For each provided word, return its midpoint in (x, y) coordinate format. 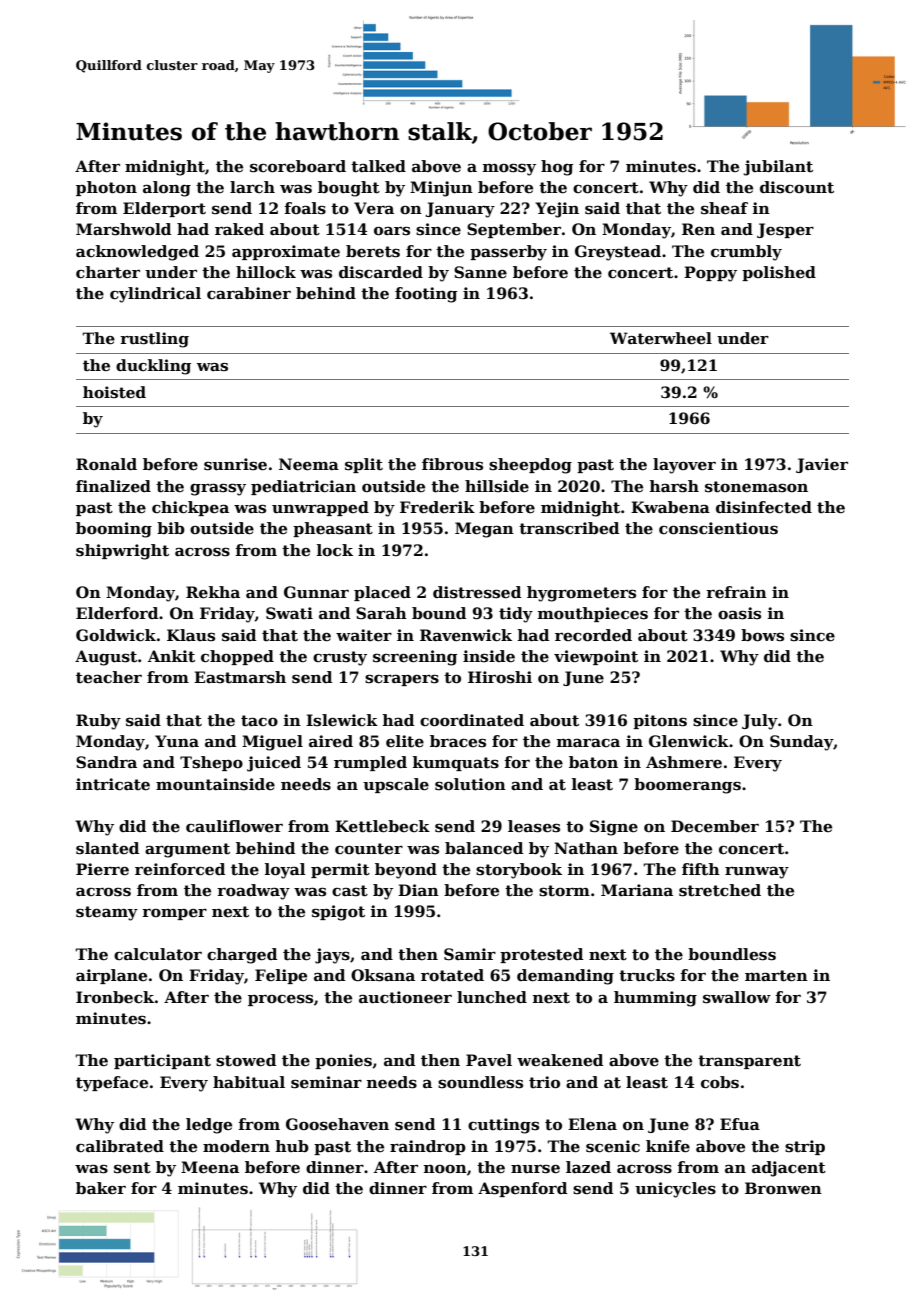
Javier (822, 465)
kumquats (456, 763)
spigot (338, 913)
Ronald (106, 464)
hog (557, 168)
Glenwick (689, 741)
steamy (107, 913)
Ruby (98, 722)
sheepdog (530, 466)
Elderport (164, 209)
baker (101, 1188)
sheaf (724, 208)
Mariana (637, 890)
